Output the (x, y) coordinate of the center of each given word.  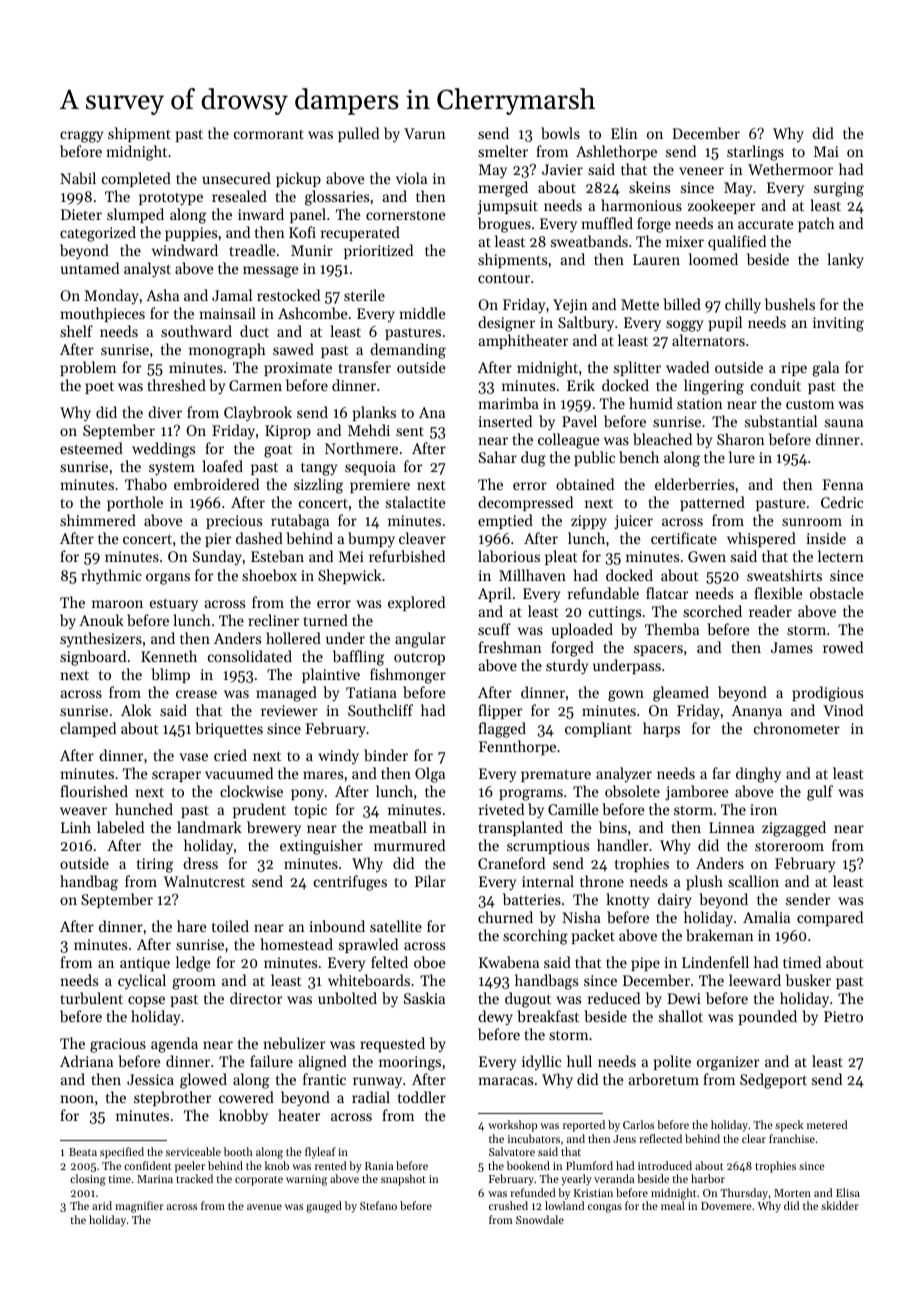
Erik (581, 385)
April (494, 594)
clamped (88, 729)
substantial (781, 421)
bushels (790, 304)
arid (102, 1205)
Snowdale (540, 1219)
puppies (191, 234)
